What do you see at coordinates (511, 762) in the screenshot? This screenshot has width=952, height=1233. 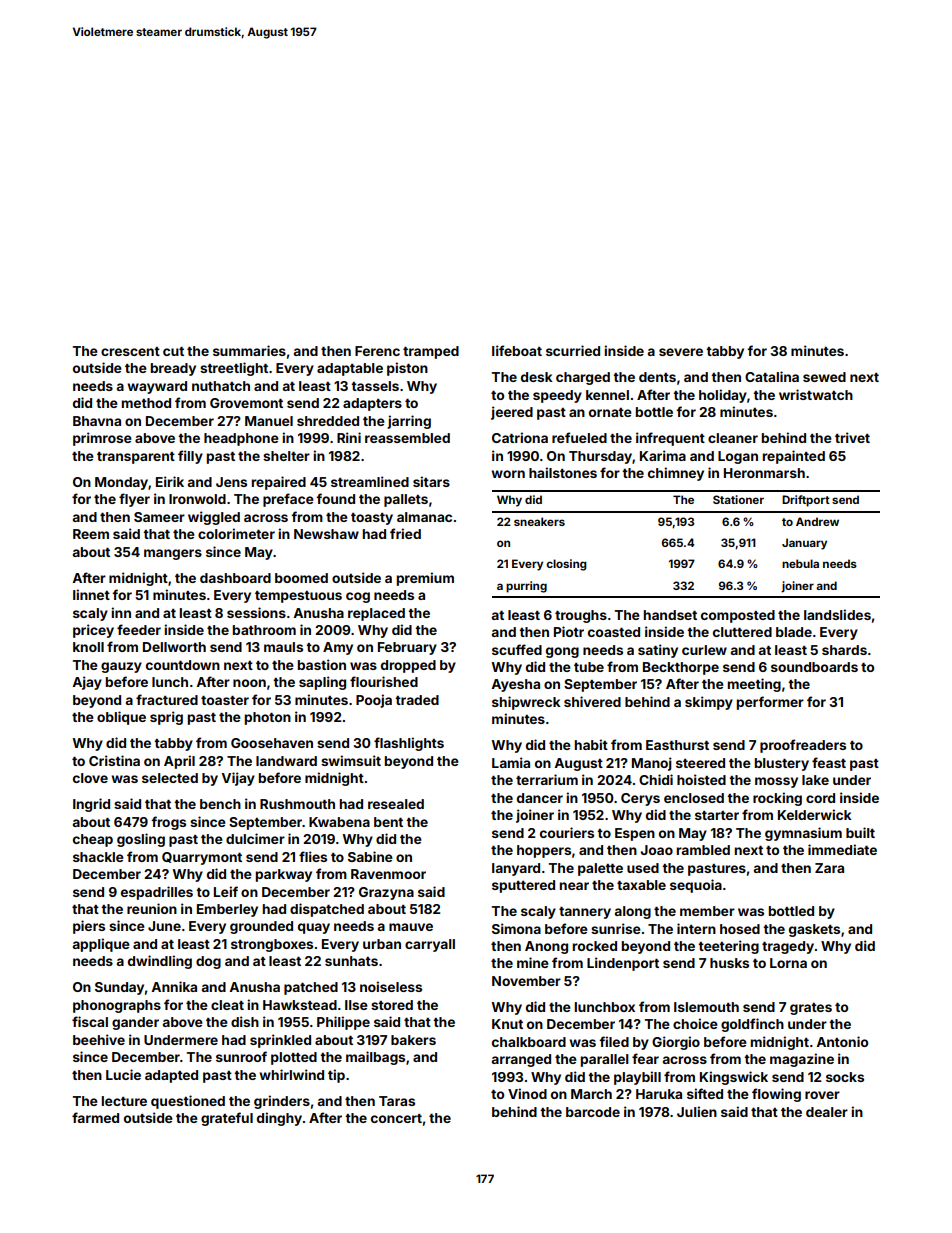 I see `Lamia` at bounding box center [511, 762].
